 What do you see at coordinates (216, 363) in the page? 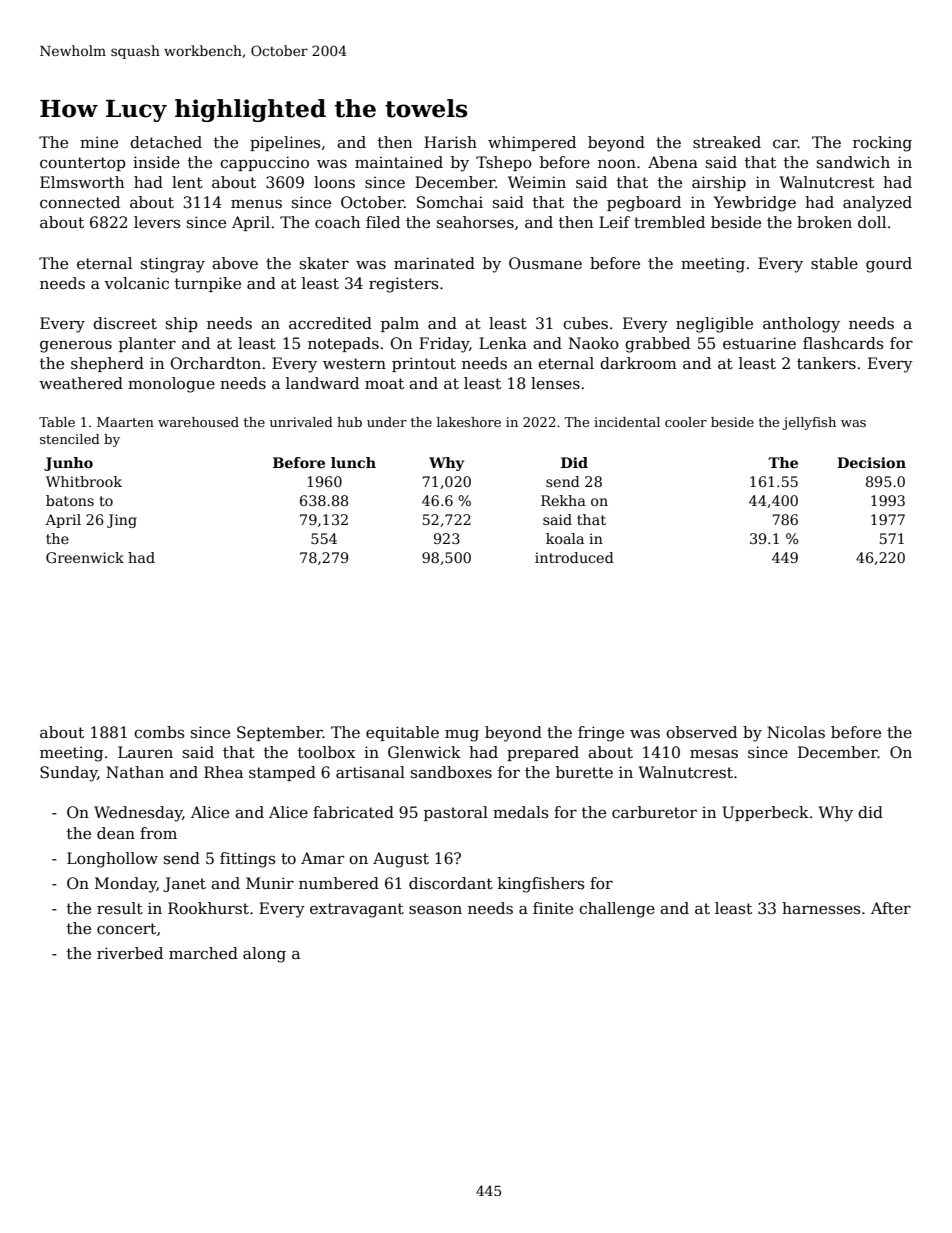
I see `Orchardton` at bounding box center [216, 363].
